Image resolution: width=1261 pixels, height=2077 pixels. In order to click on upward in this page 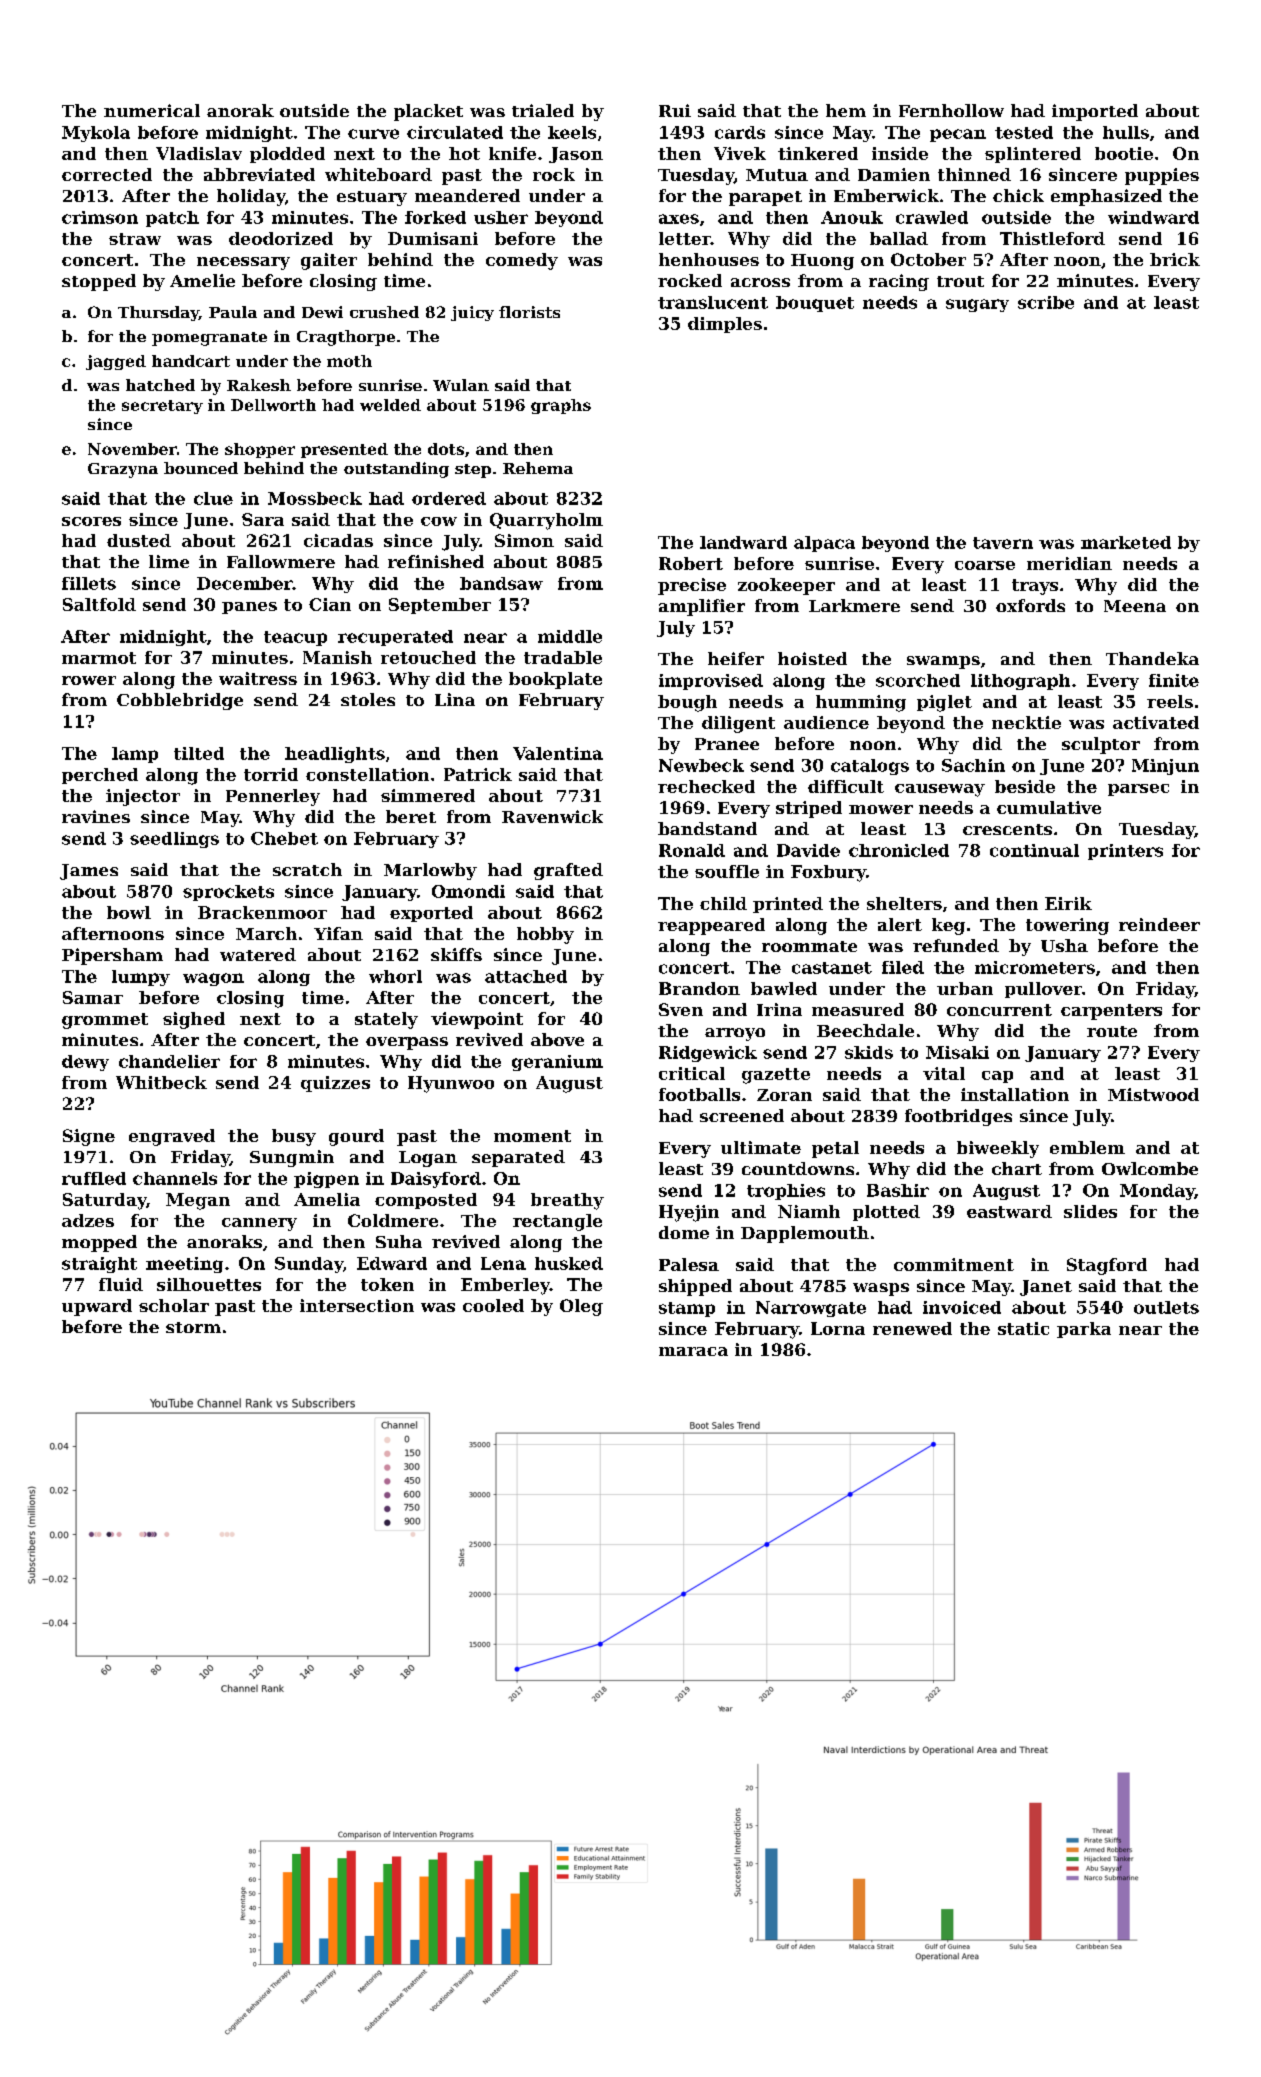, I will do `click(97, 1307)`.
